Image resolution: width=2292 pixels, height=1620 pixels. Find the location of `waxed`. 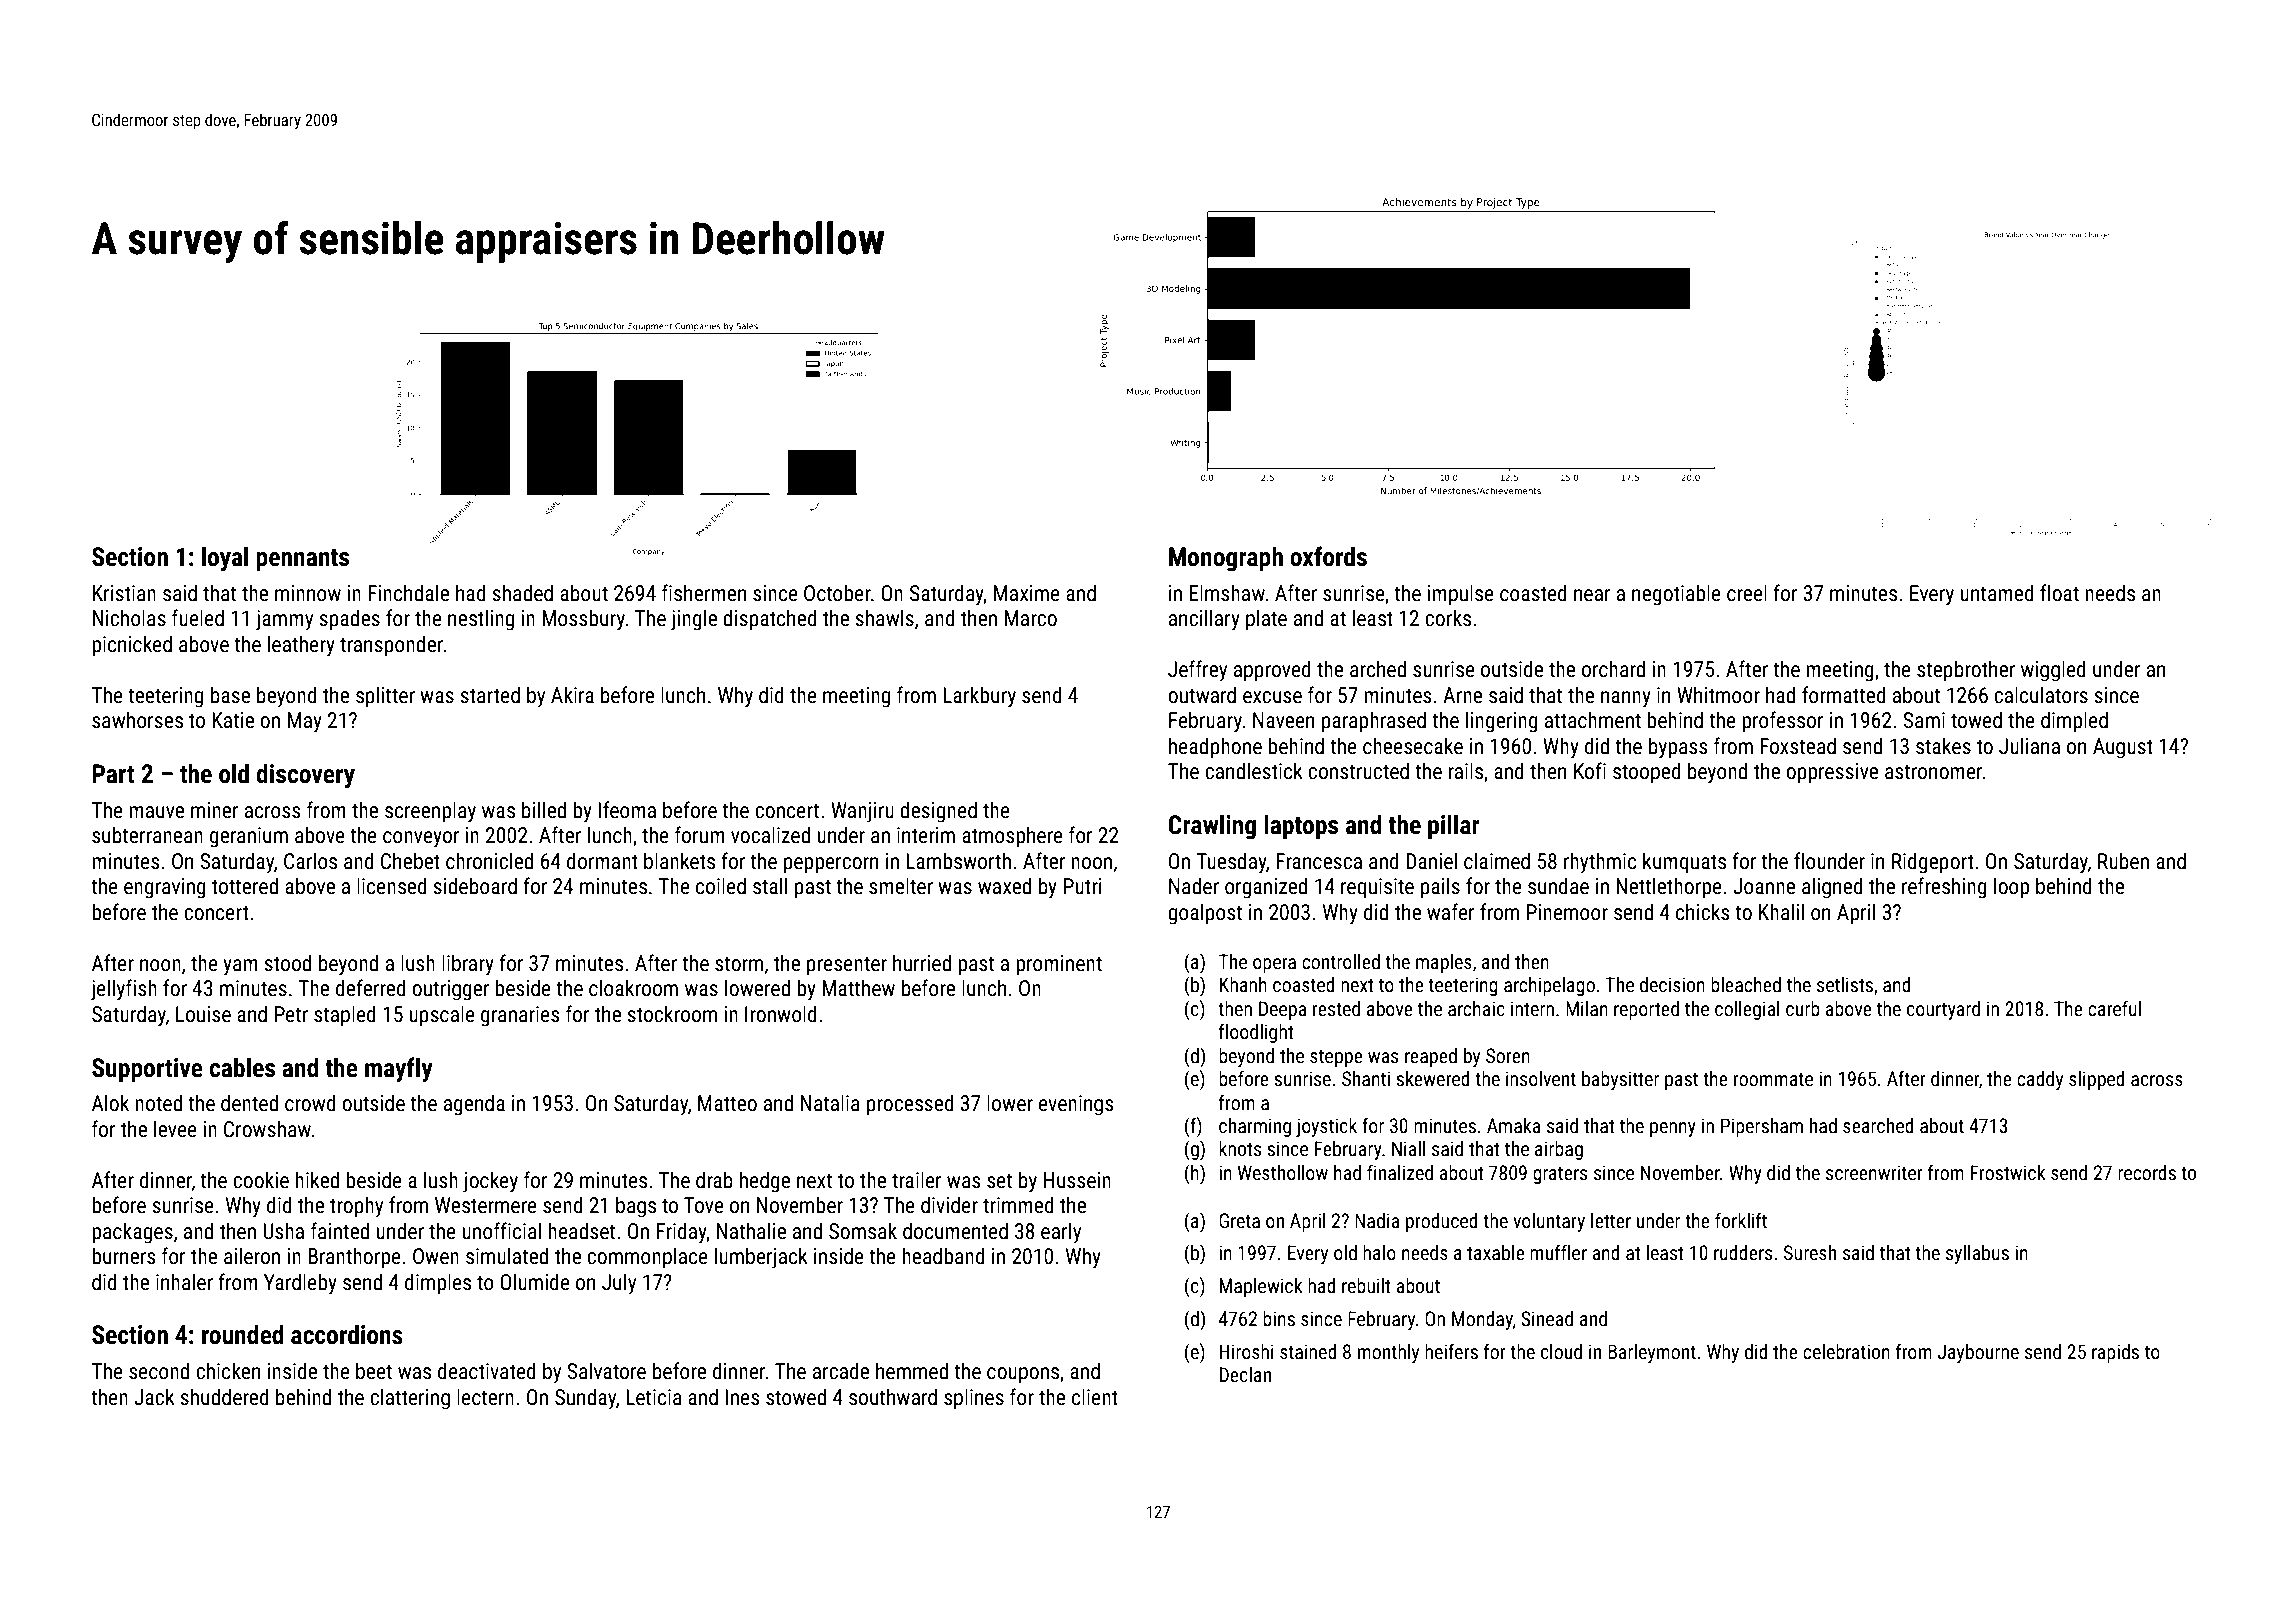

waxed is located at coordinates (1004, 885).
